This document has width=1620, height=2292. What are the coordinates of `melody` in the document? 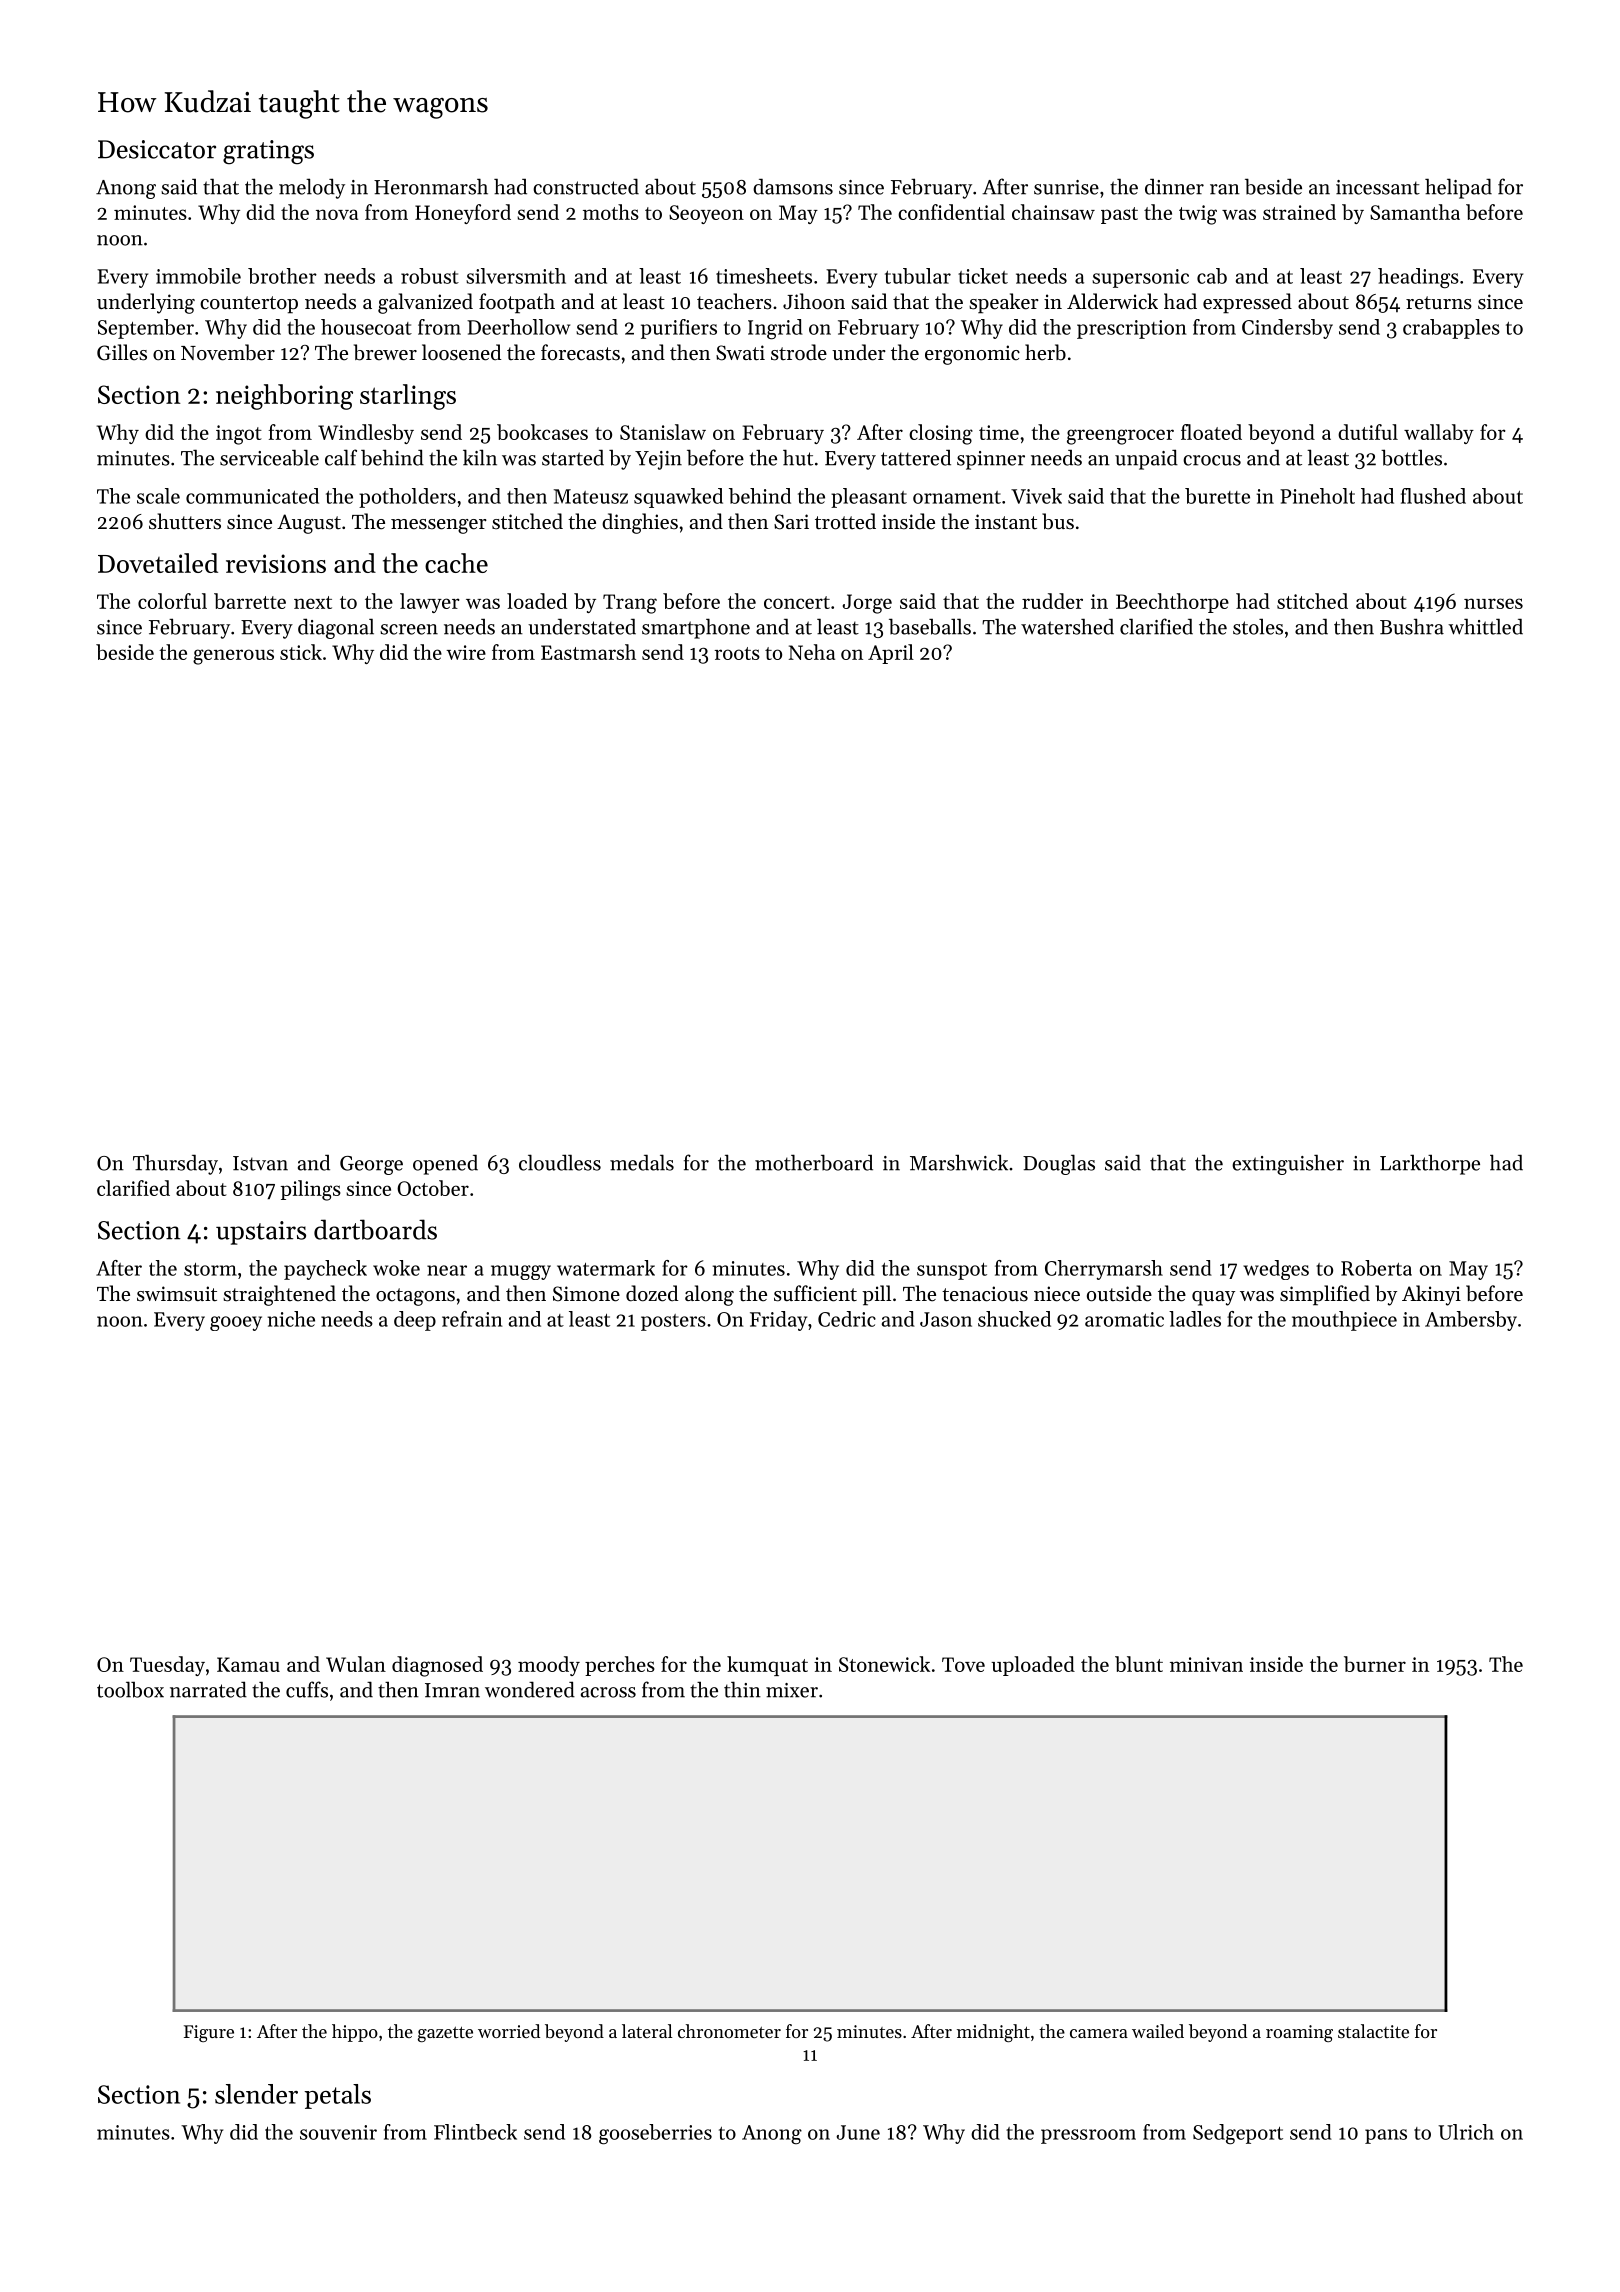 It's located at (312, 188).
